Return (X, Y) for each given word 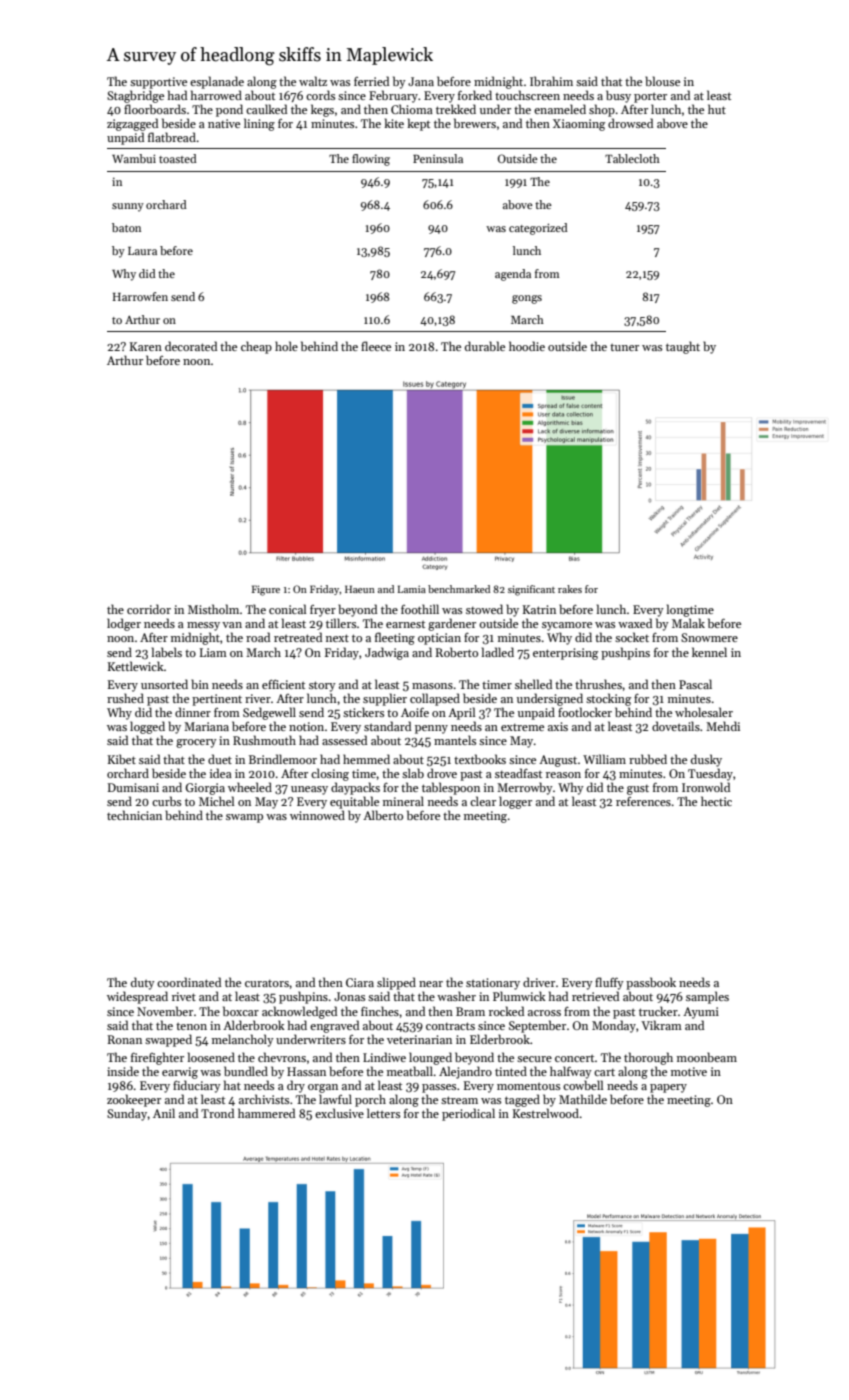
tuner (624, 347)
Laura (142, 251)
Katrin (539, 609)
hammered (266, 1113)
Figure (266, 590)
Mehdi (723, 726)
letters (383, 1113)
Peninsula (438, 158)
